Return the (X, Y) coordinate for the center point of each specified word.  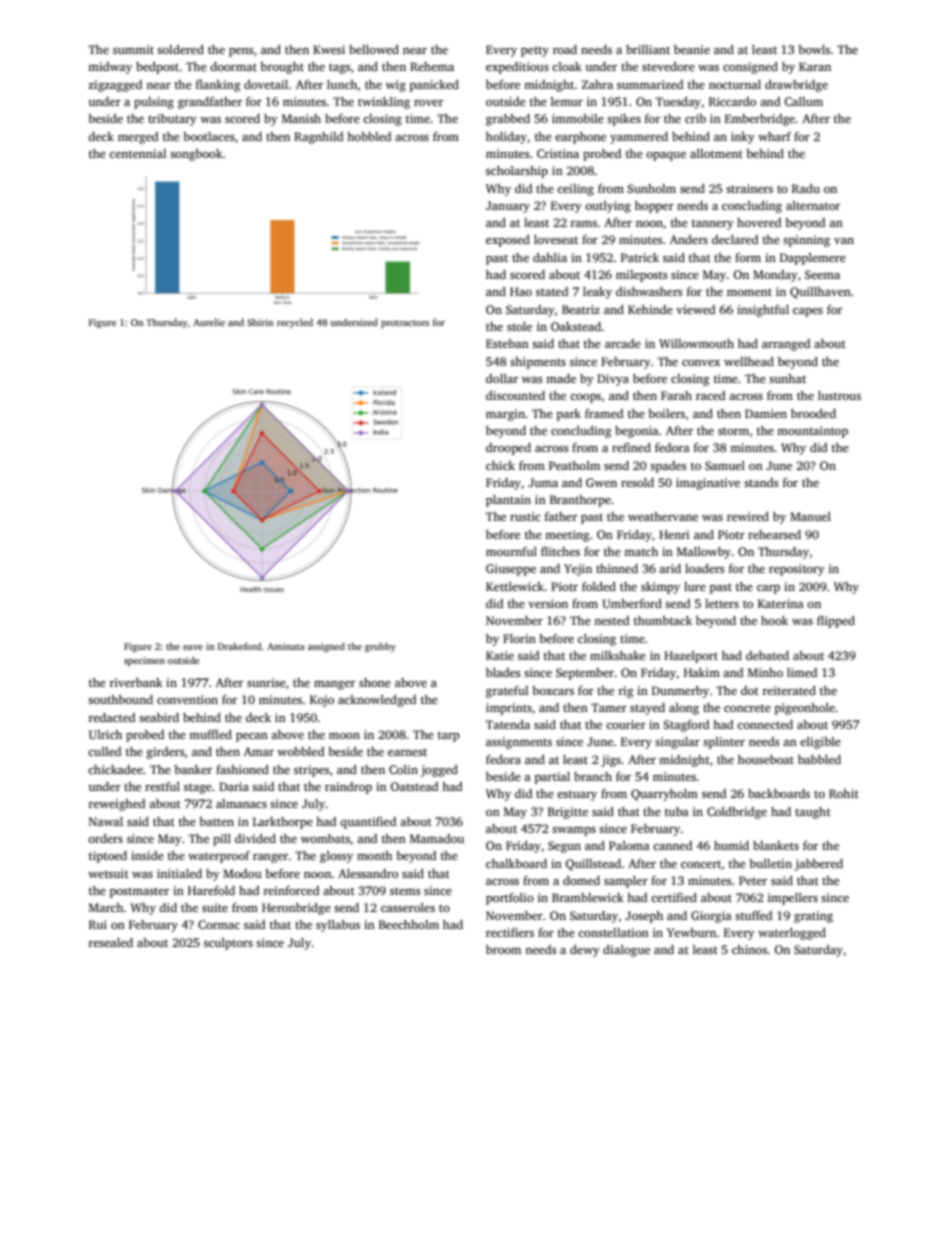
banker (193, 769)
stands (761, 482)
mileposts (642, 276)
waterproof (219, 857)
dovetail (266, 84)
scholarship (517, 172)
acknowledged (377, 701)
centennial (137, 153)
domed (581, 880)
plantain (508, 501)
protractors (405, 324)
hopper (654, 207)
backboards (779, 793)
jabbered (819, 865)
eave (193, 647)
